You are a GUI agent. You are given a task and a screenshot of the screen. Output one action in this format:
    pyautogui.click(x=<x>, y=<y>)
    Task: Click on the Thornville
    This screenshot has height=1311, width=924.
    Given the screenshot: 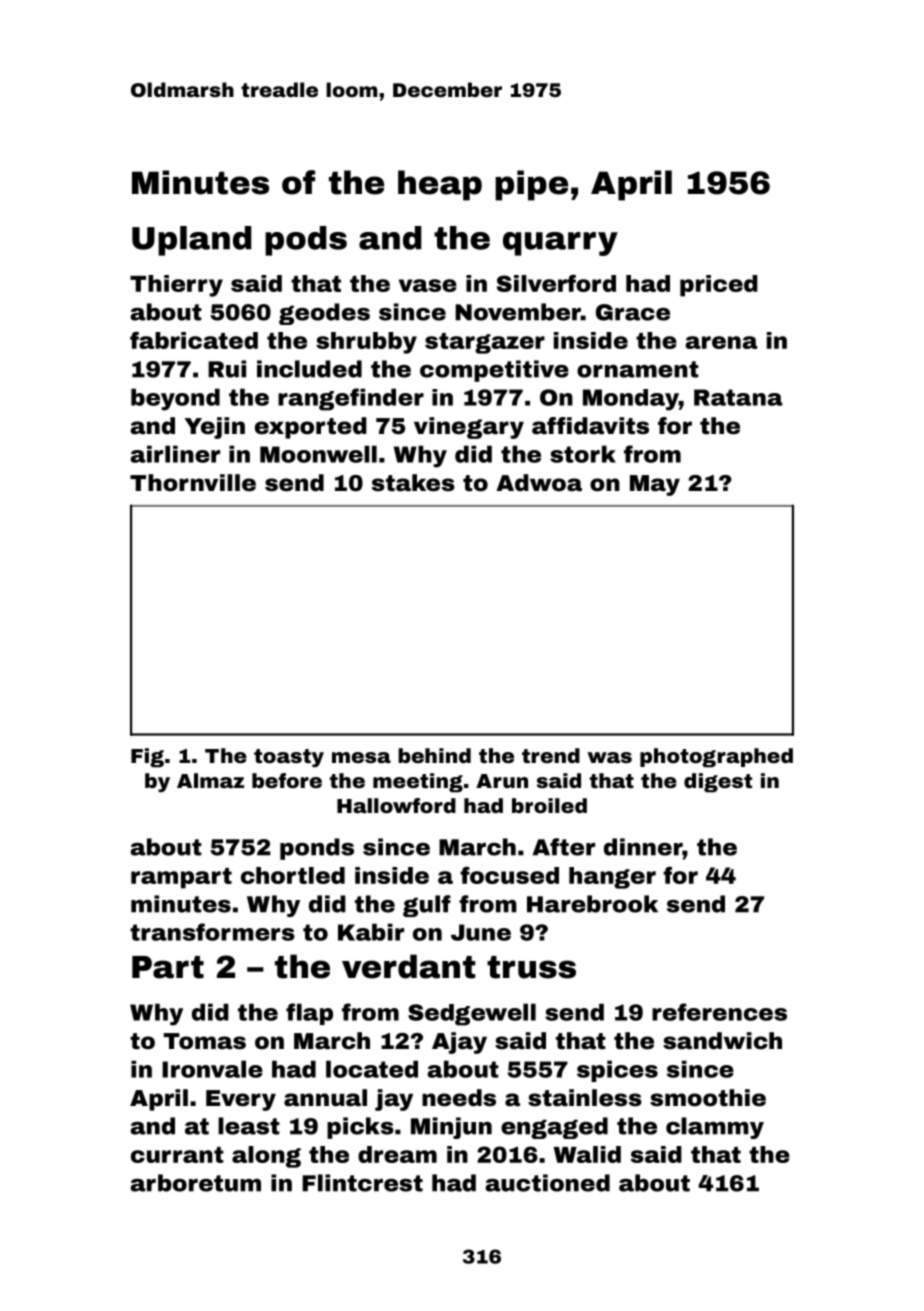 What is the action you would take?
    pyautogui.click(x=193, y=483)
